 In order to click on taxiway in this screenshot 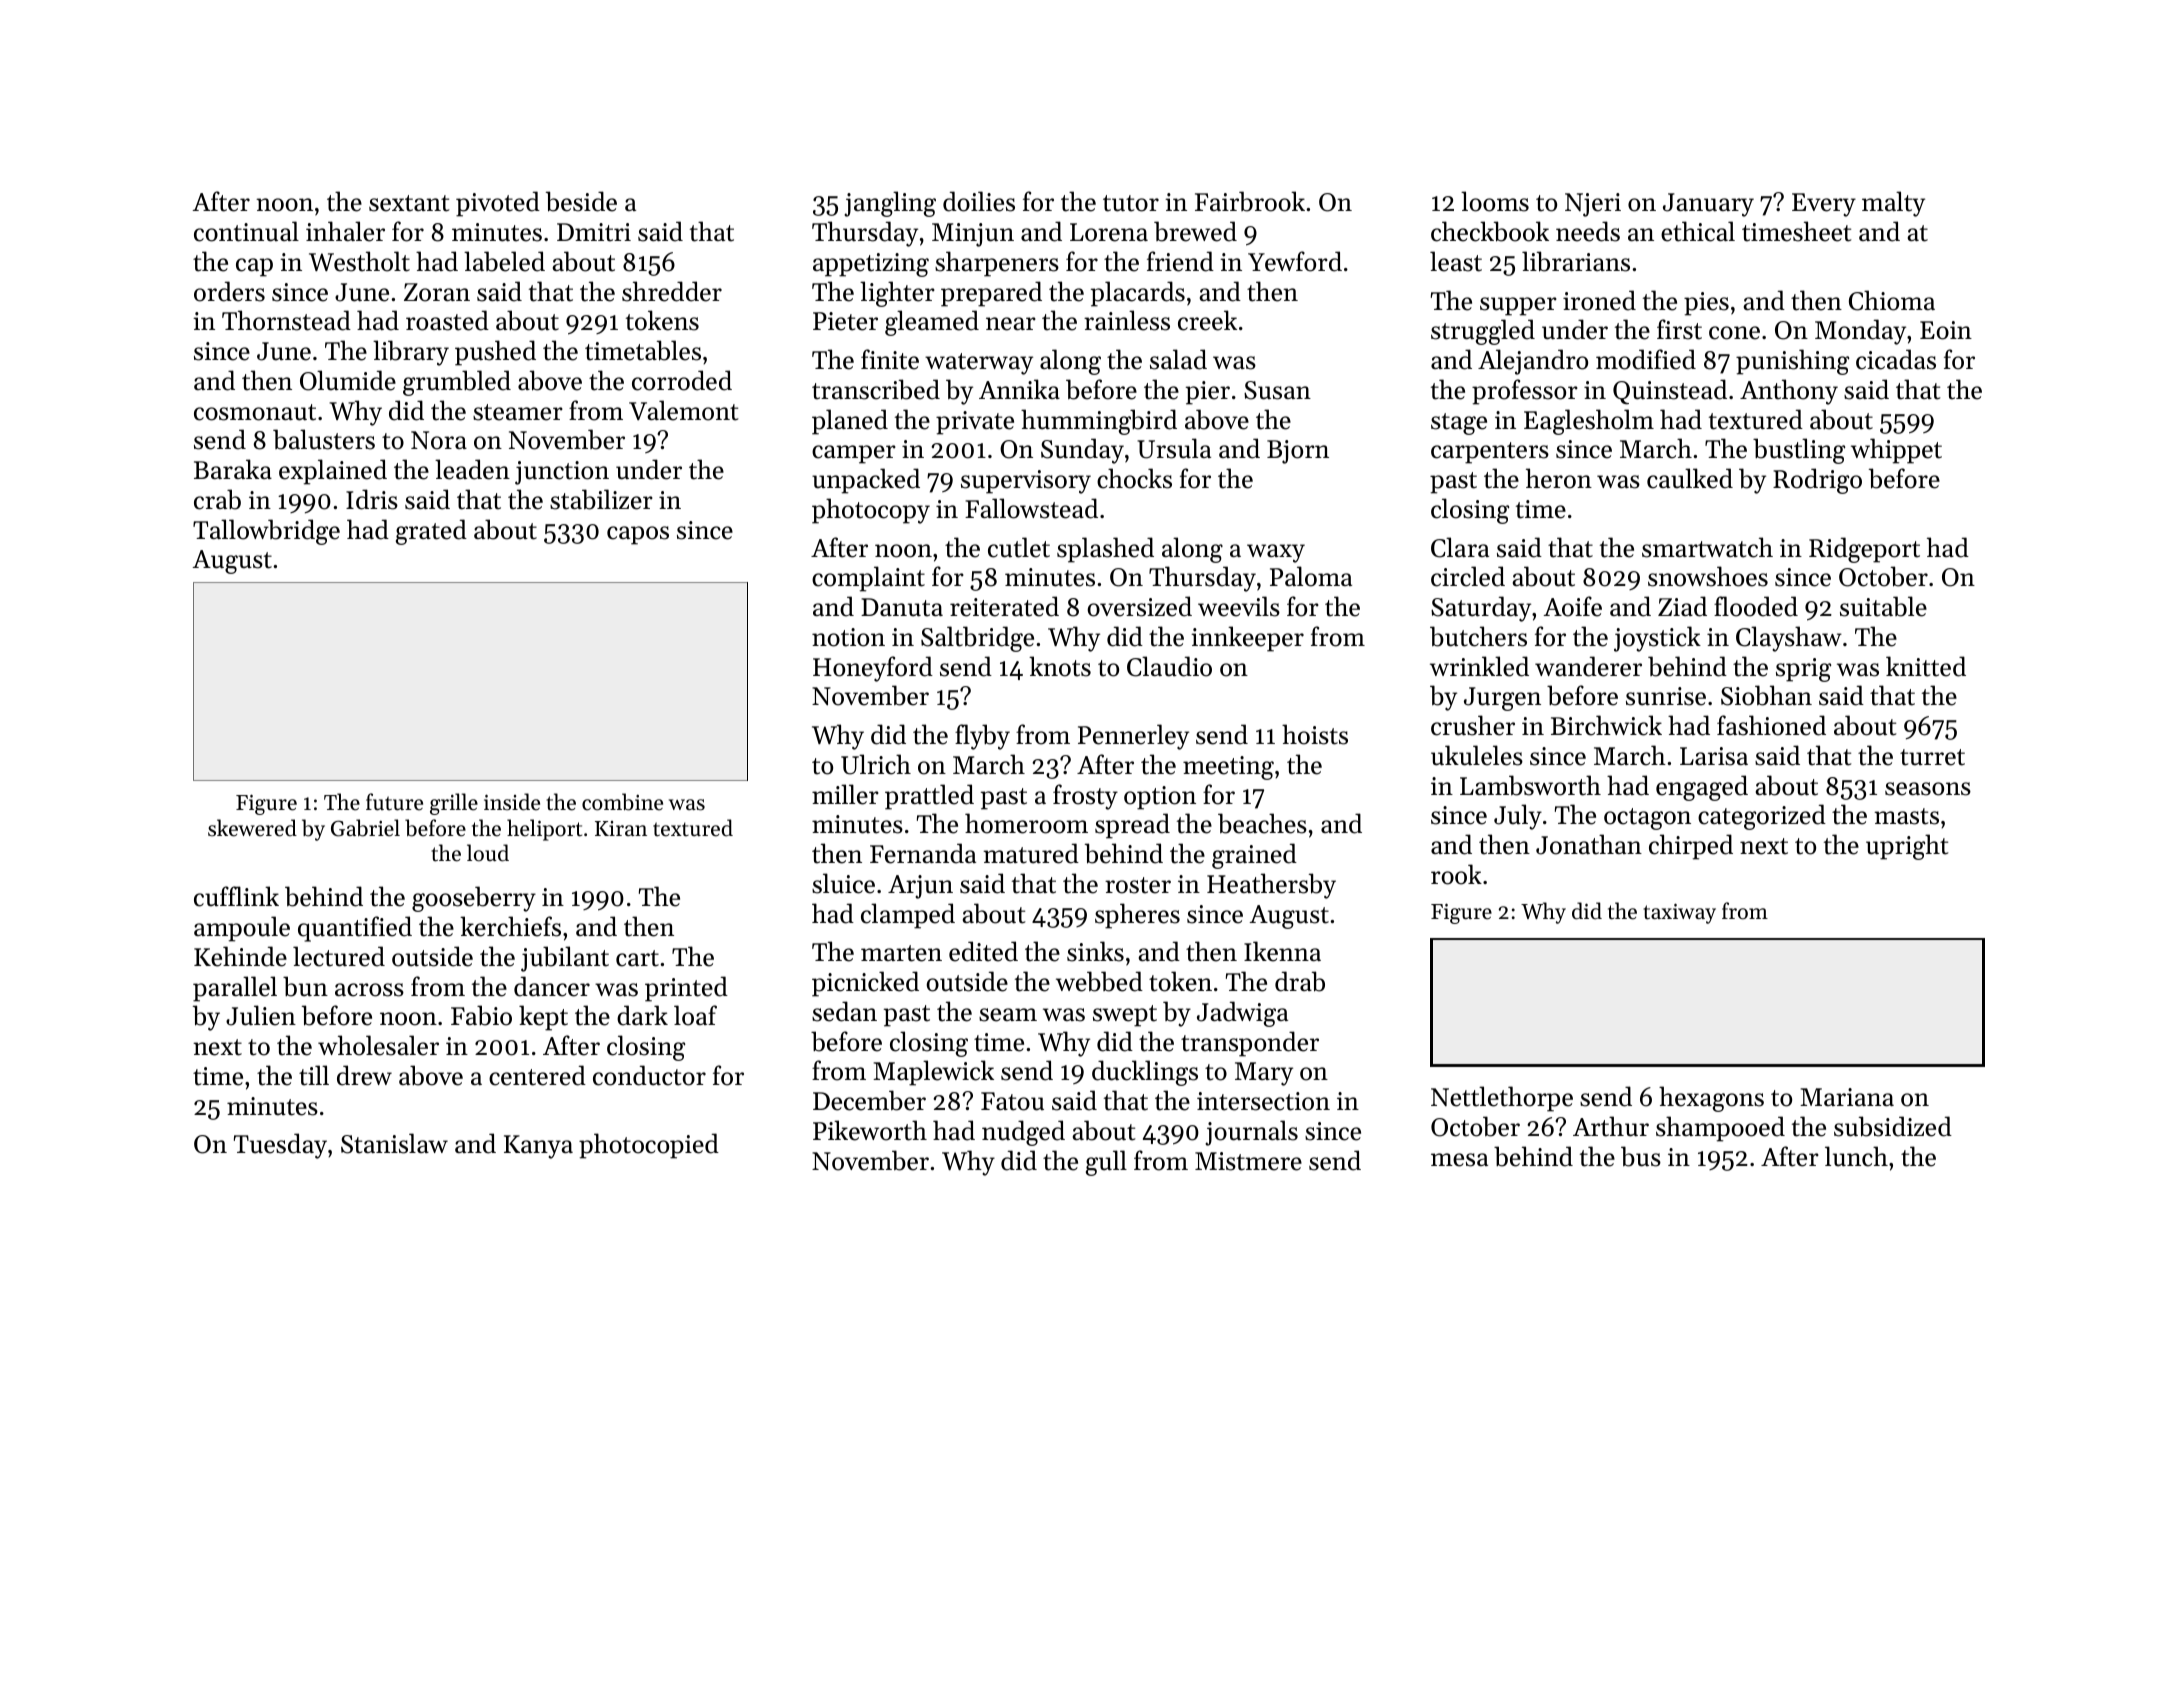, I will do `click(1679, 913)`.
